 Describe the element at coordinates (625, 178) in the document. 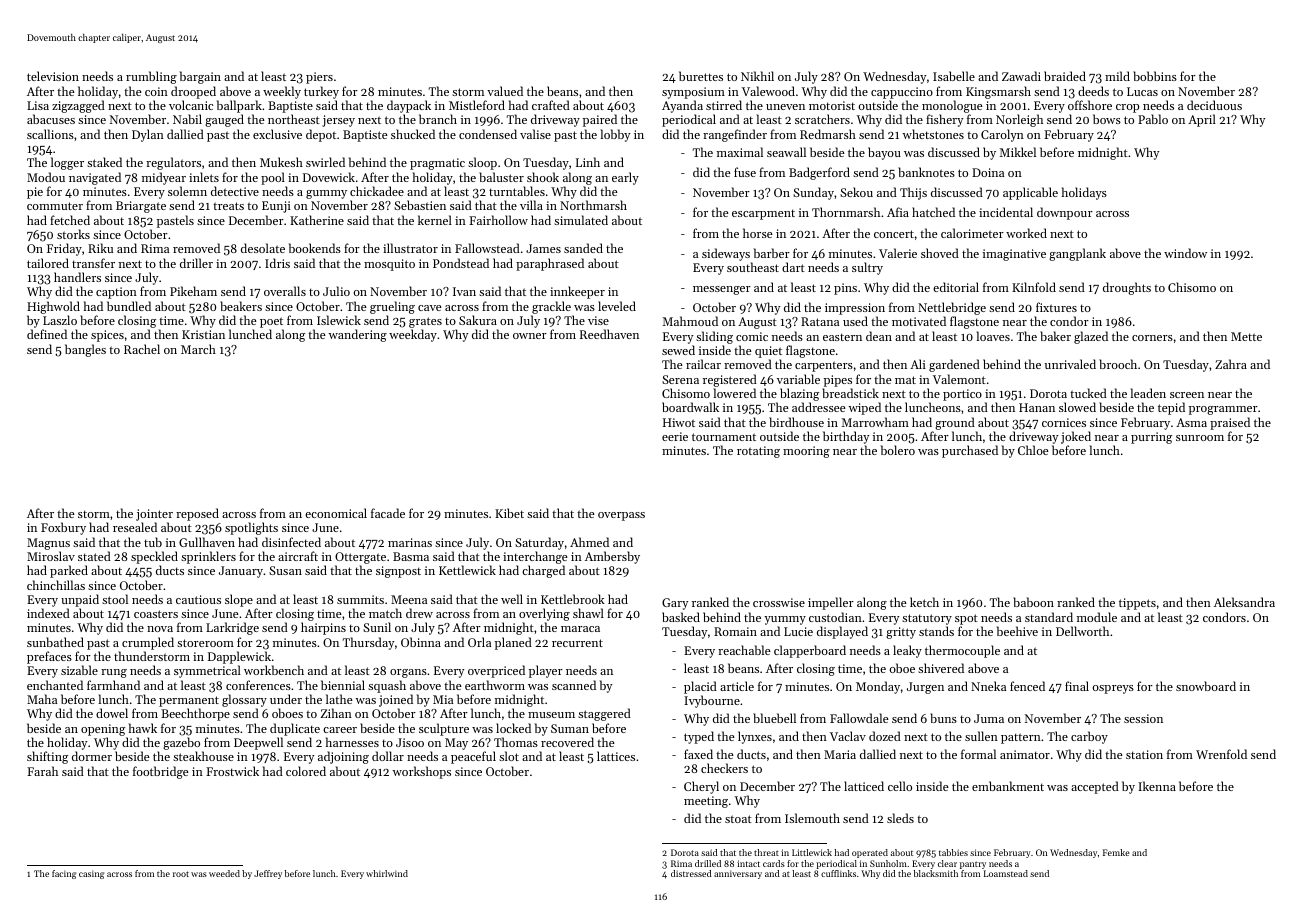

I see `early` at that location.
